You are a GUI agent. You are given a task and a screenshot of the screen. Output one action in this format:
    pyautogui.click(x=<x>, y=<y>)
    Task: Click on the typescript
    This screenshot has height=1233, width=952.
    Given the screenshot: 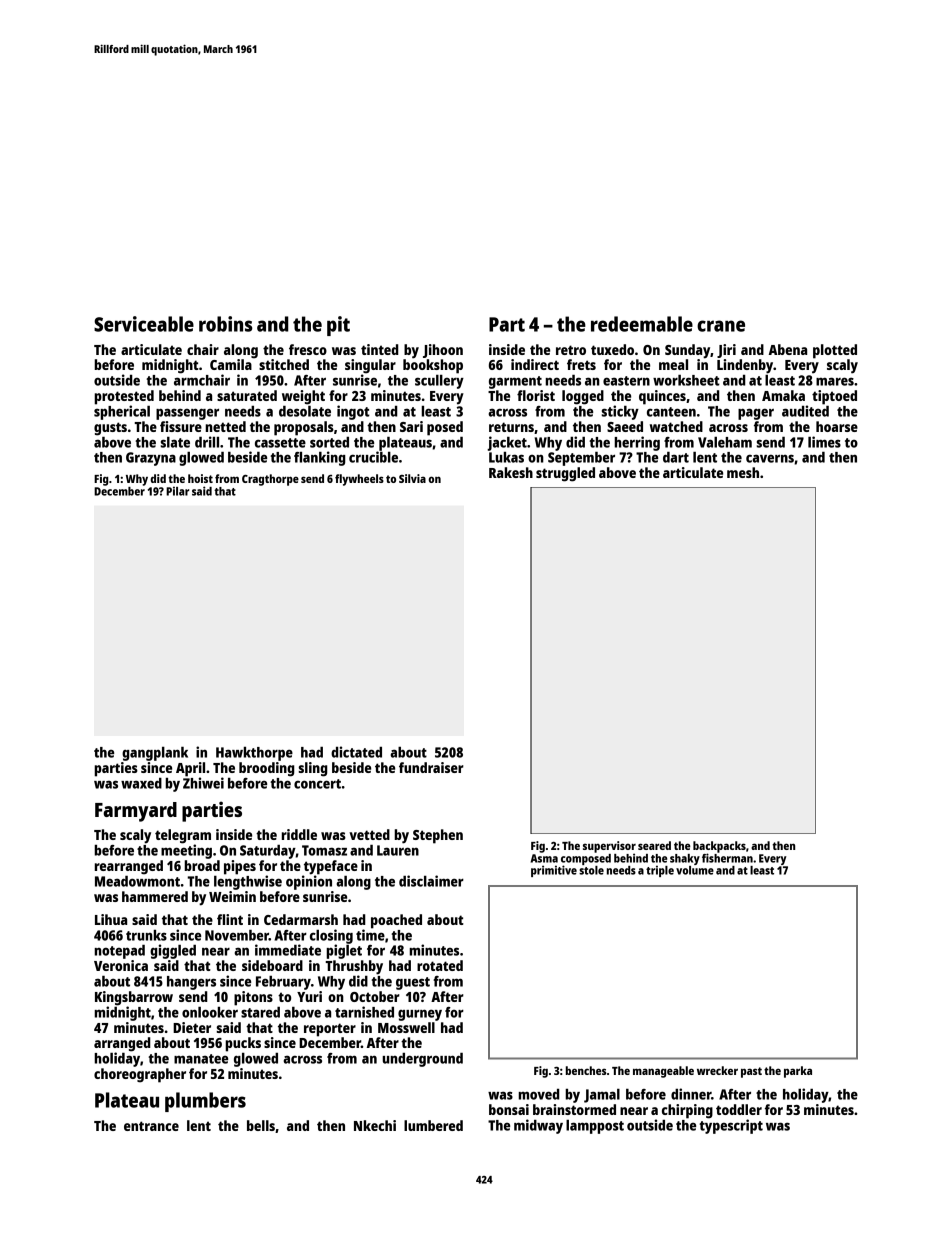 What is the action you would take?
    pyautogui.click(x=731, y=1126)
